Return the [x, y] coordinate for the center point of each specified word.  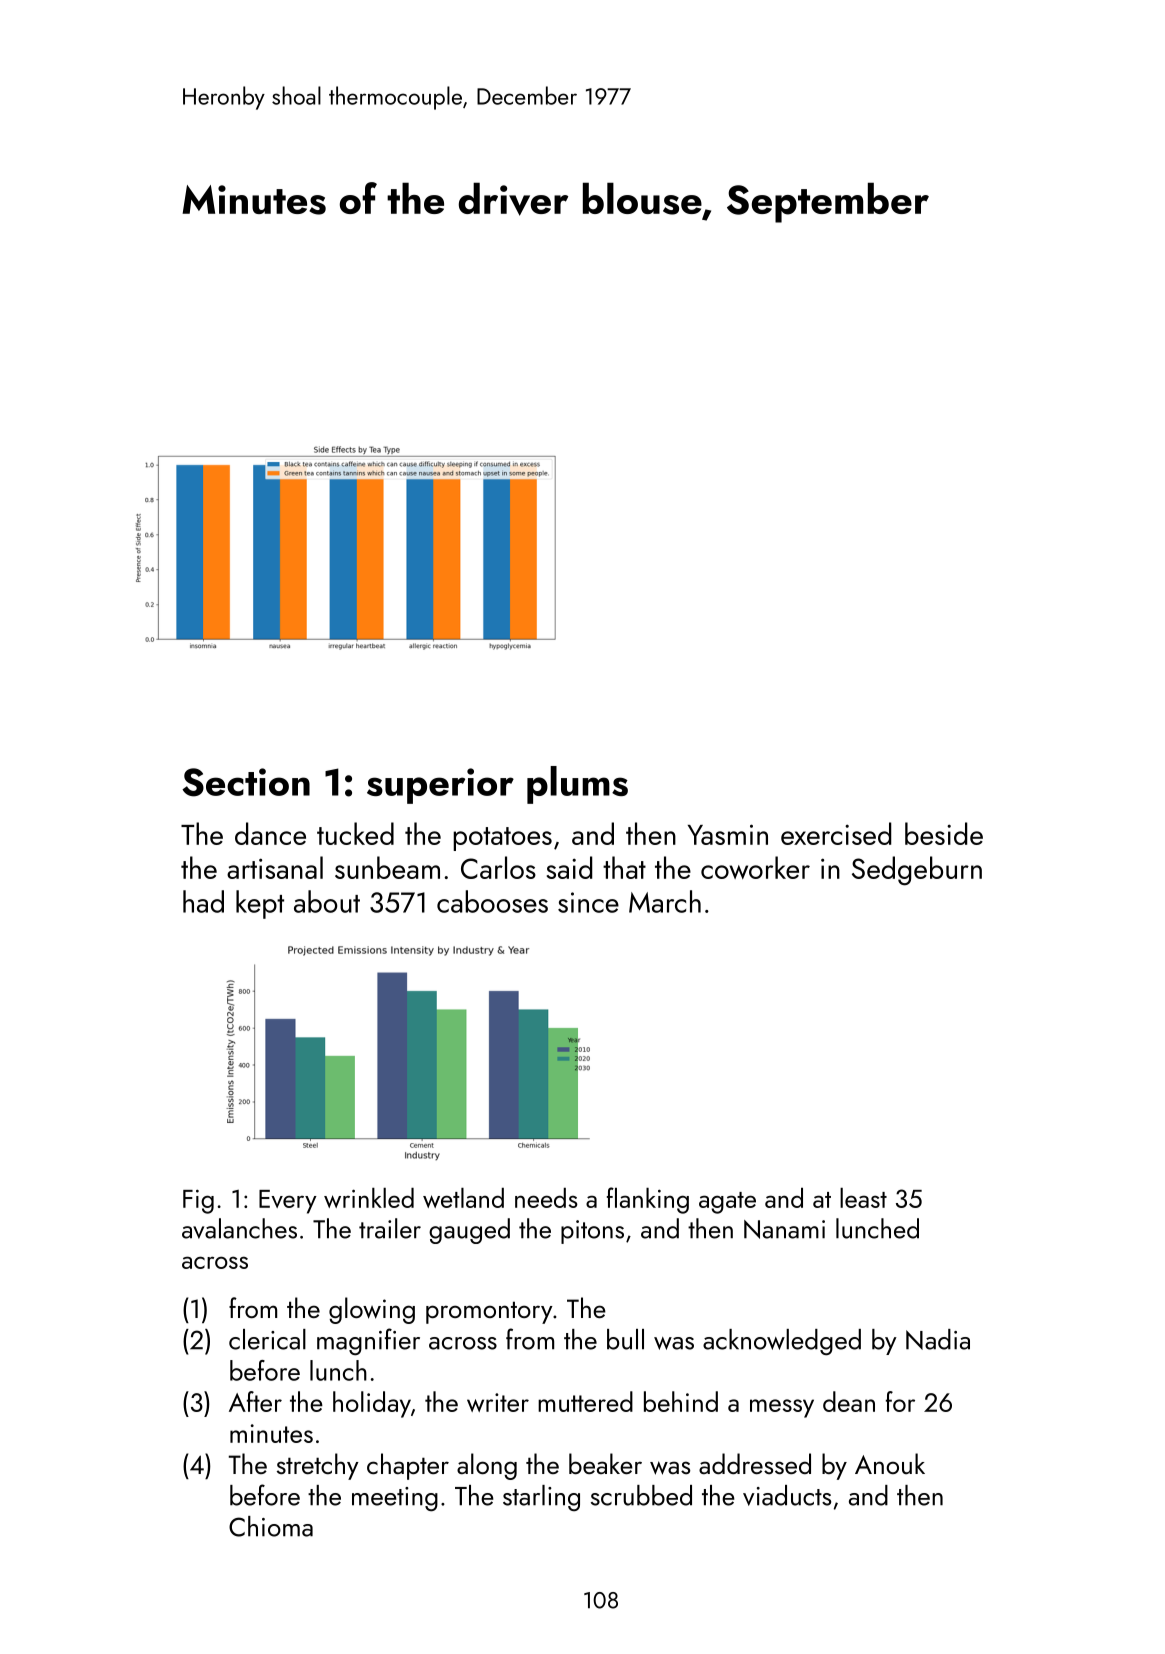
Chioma [271, 1526]
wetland [463, 1198]
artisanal [275, 867]
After [255, 1401]
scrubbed [641, 1495]
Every [288, 1202]
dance [270, 833]
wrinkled [369, 1198]
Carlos [498, 867]
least [863, 1198]
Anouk [890, 1463]
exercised [836, 833]
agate [727, 1203]
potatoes [502, 839]
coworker [755, 867]
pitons [592, 1232]
